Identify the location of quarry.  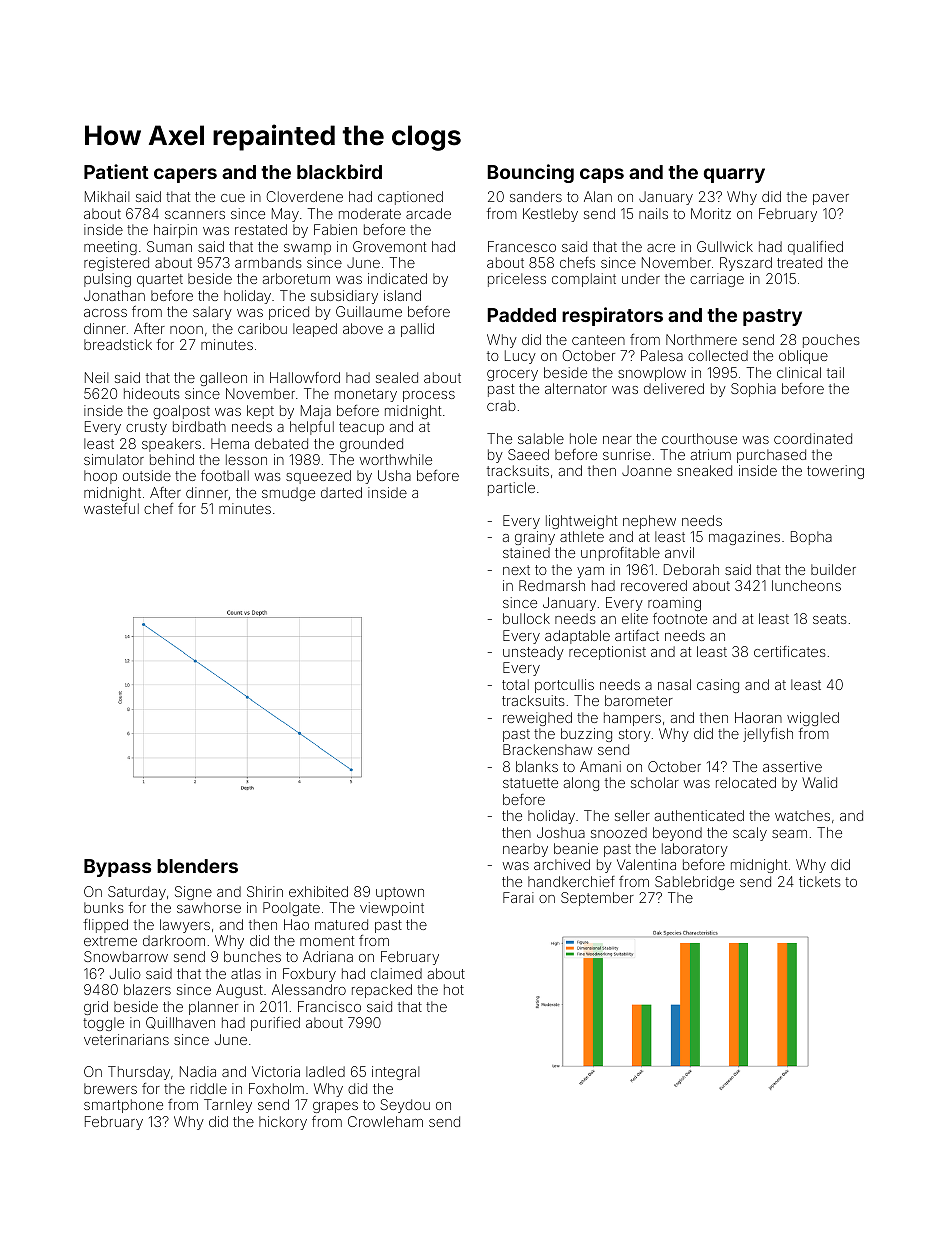
(734, 175).
